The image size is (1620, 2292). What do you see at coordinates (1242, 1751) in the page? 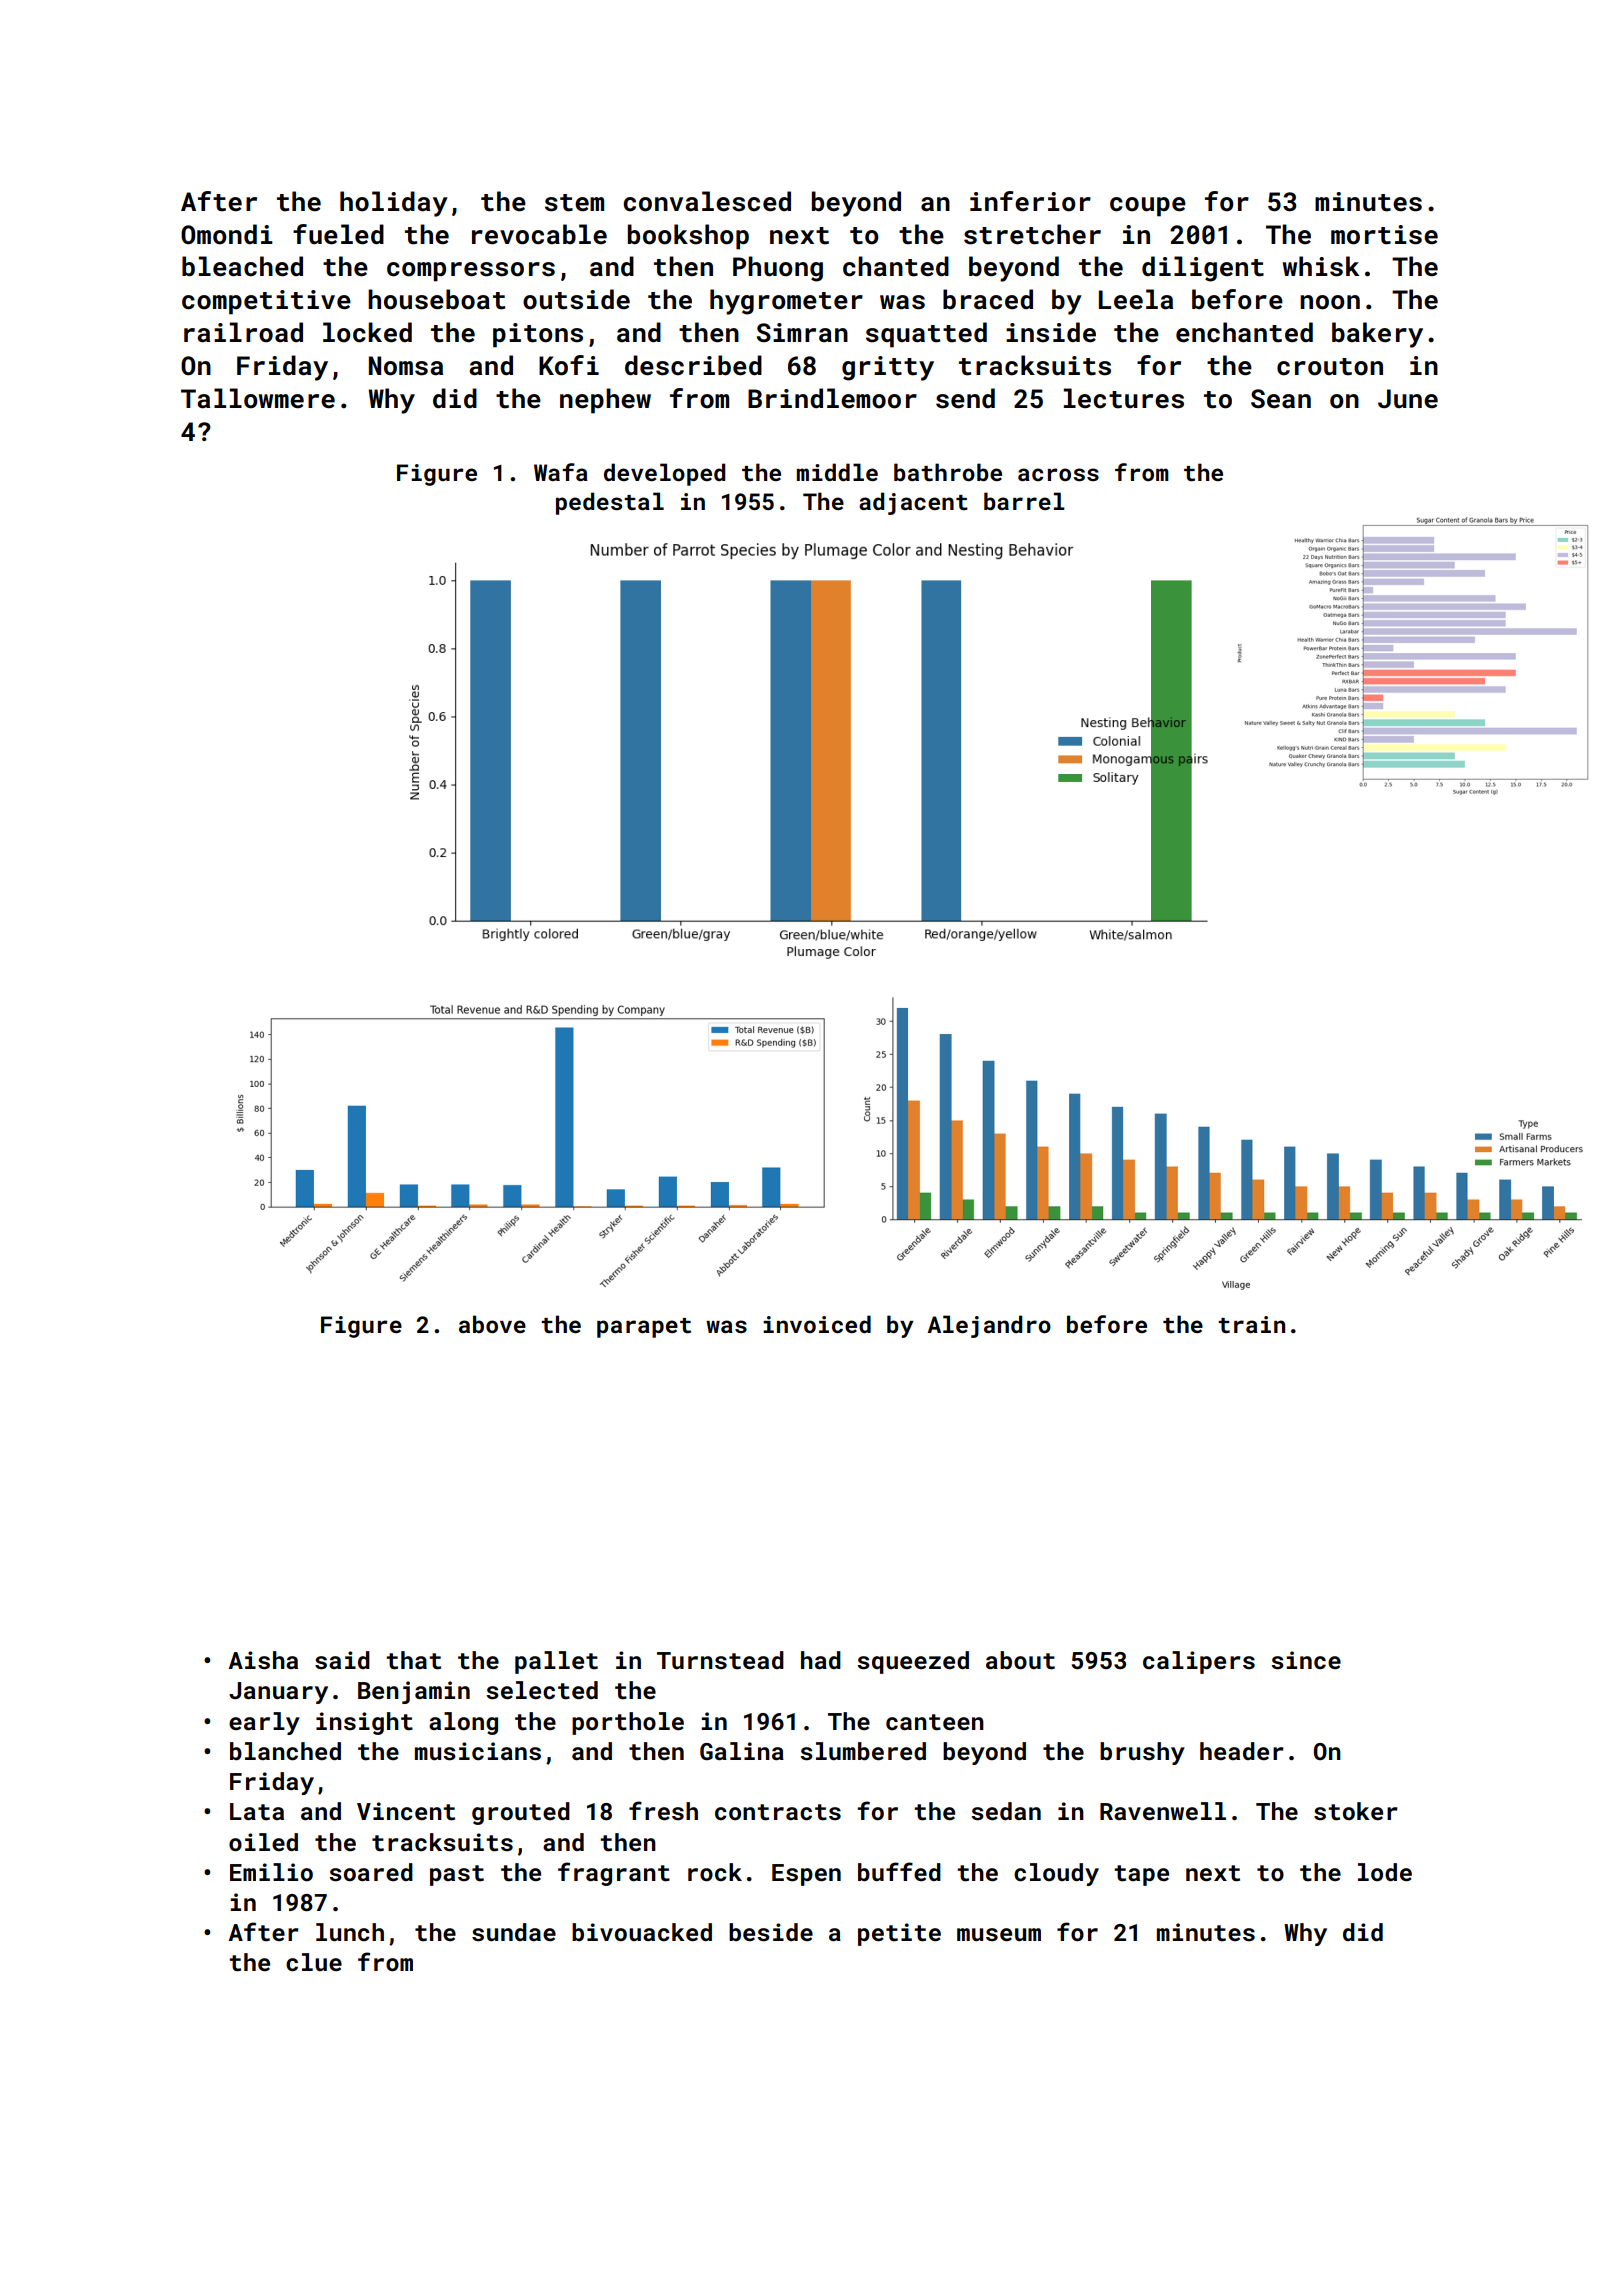
I see `header` at bounding box center [1242, 1751].
